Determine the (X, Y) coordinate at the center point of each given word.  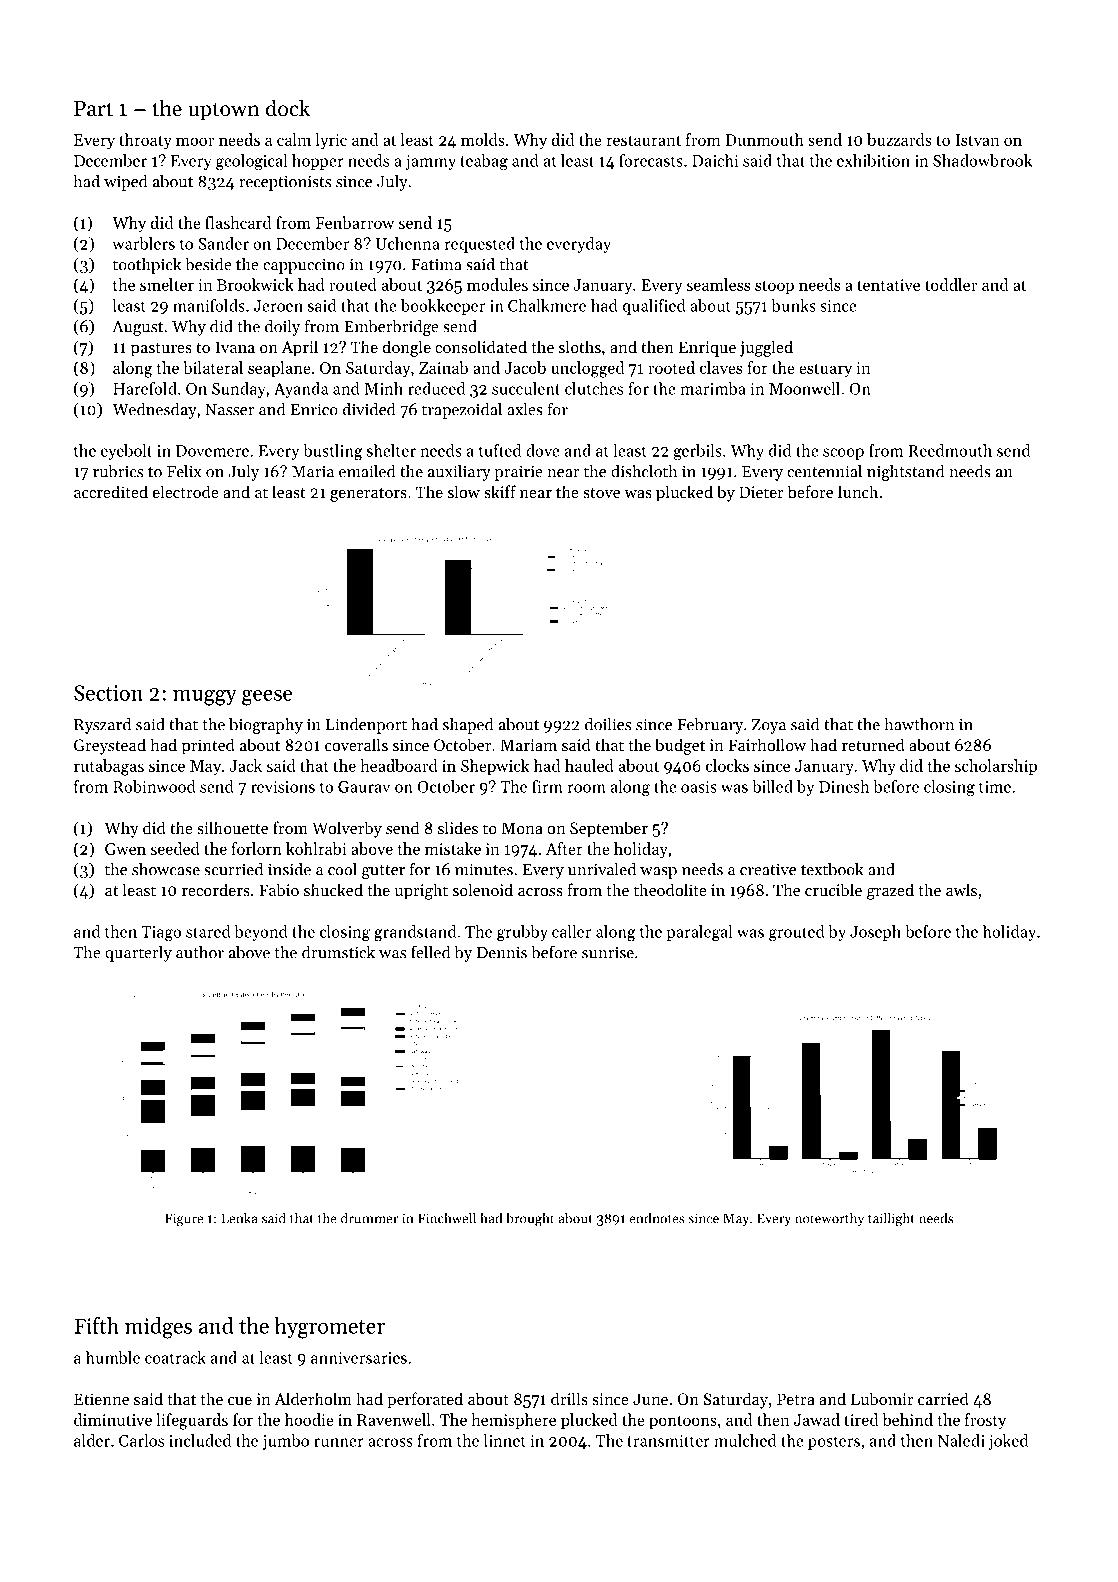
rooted (671, 367)
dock (288, 108)
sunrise (608, 953)
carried (943, 1398)
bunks (793, 305)
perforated (425, 1400)
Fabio (279, 889)
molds (483, 139)
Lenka (240, 1218)
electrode (186, 491)
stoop (774, 287)
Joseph (875, 933)
